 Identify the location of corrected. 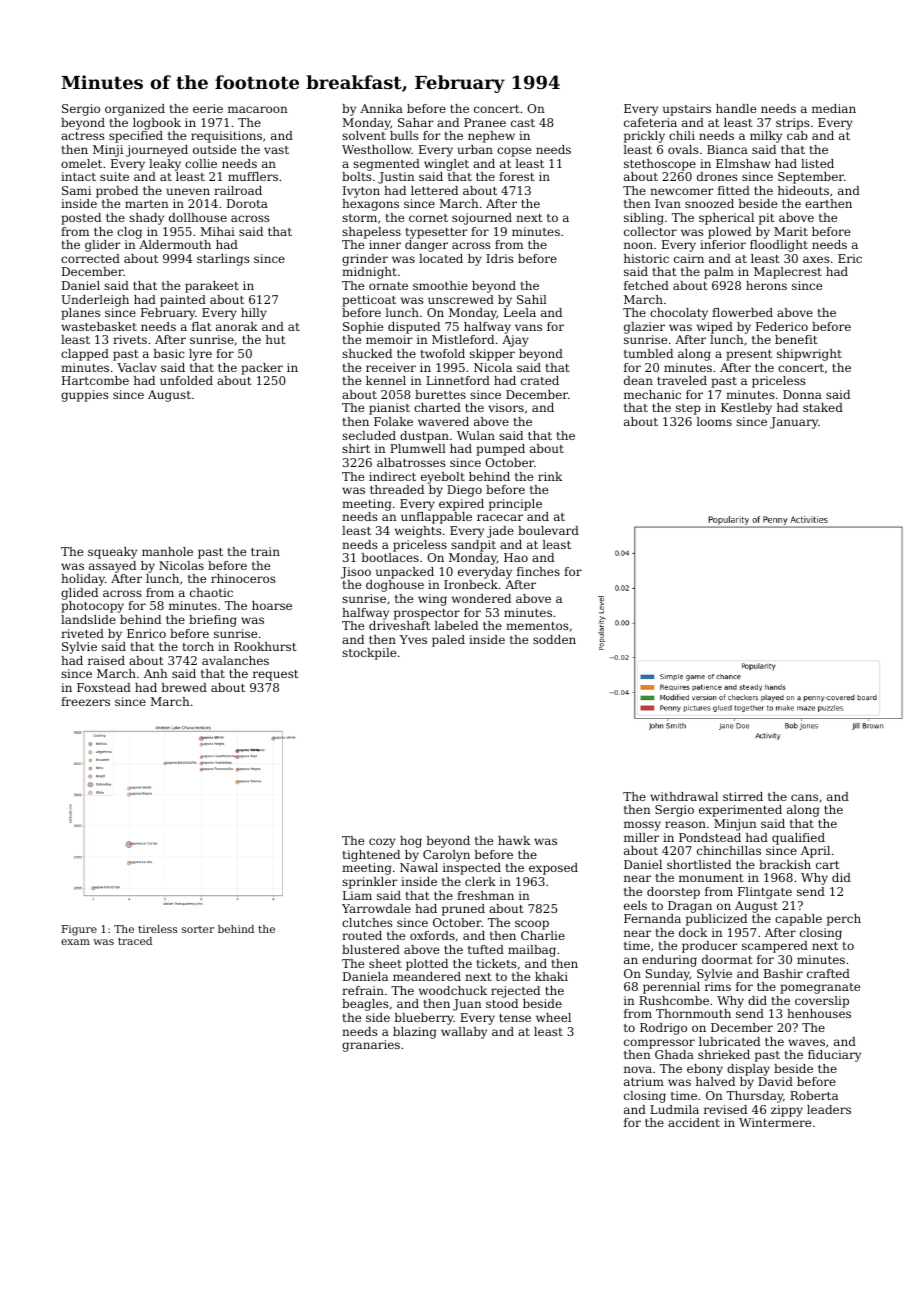
(90, 258).
